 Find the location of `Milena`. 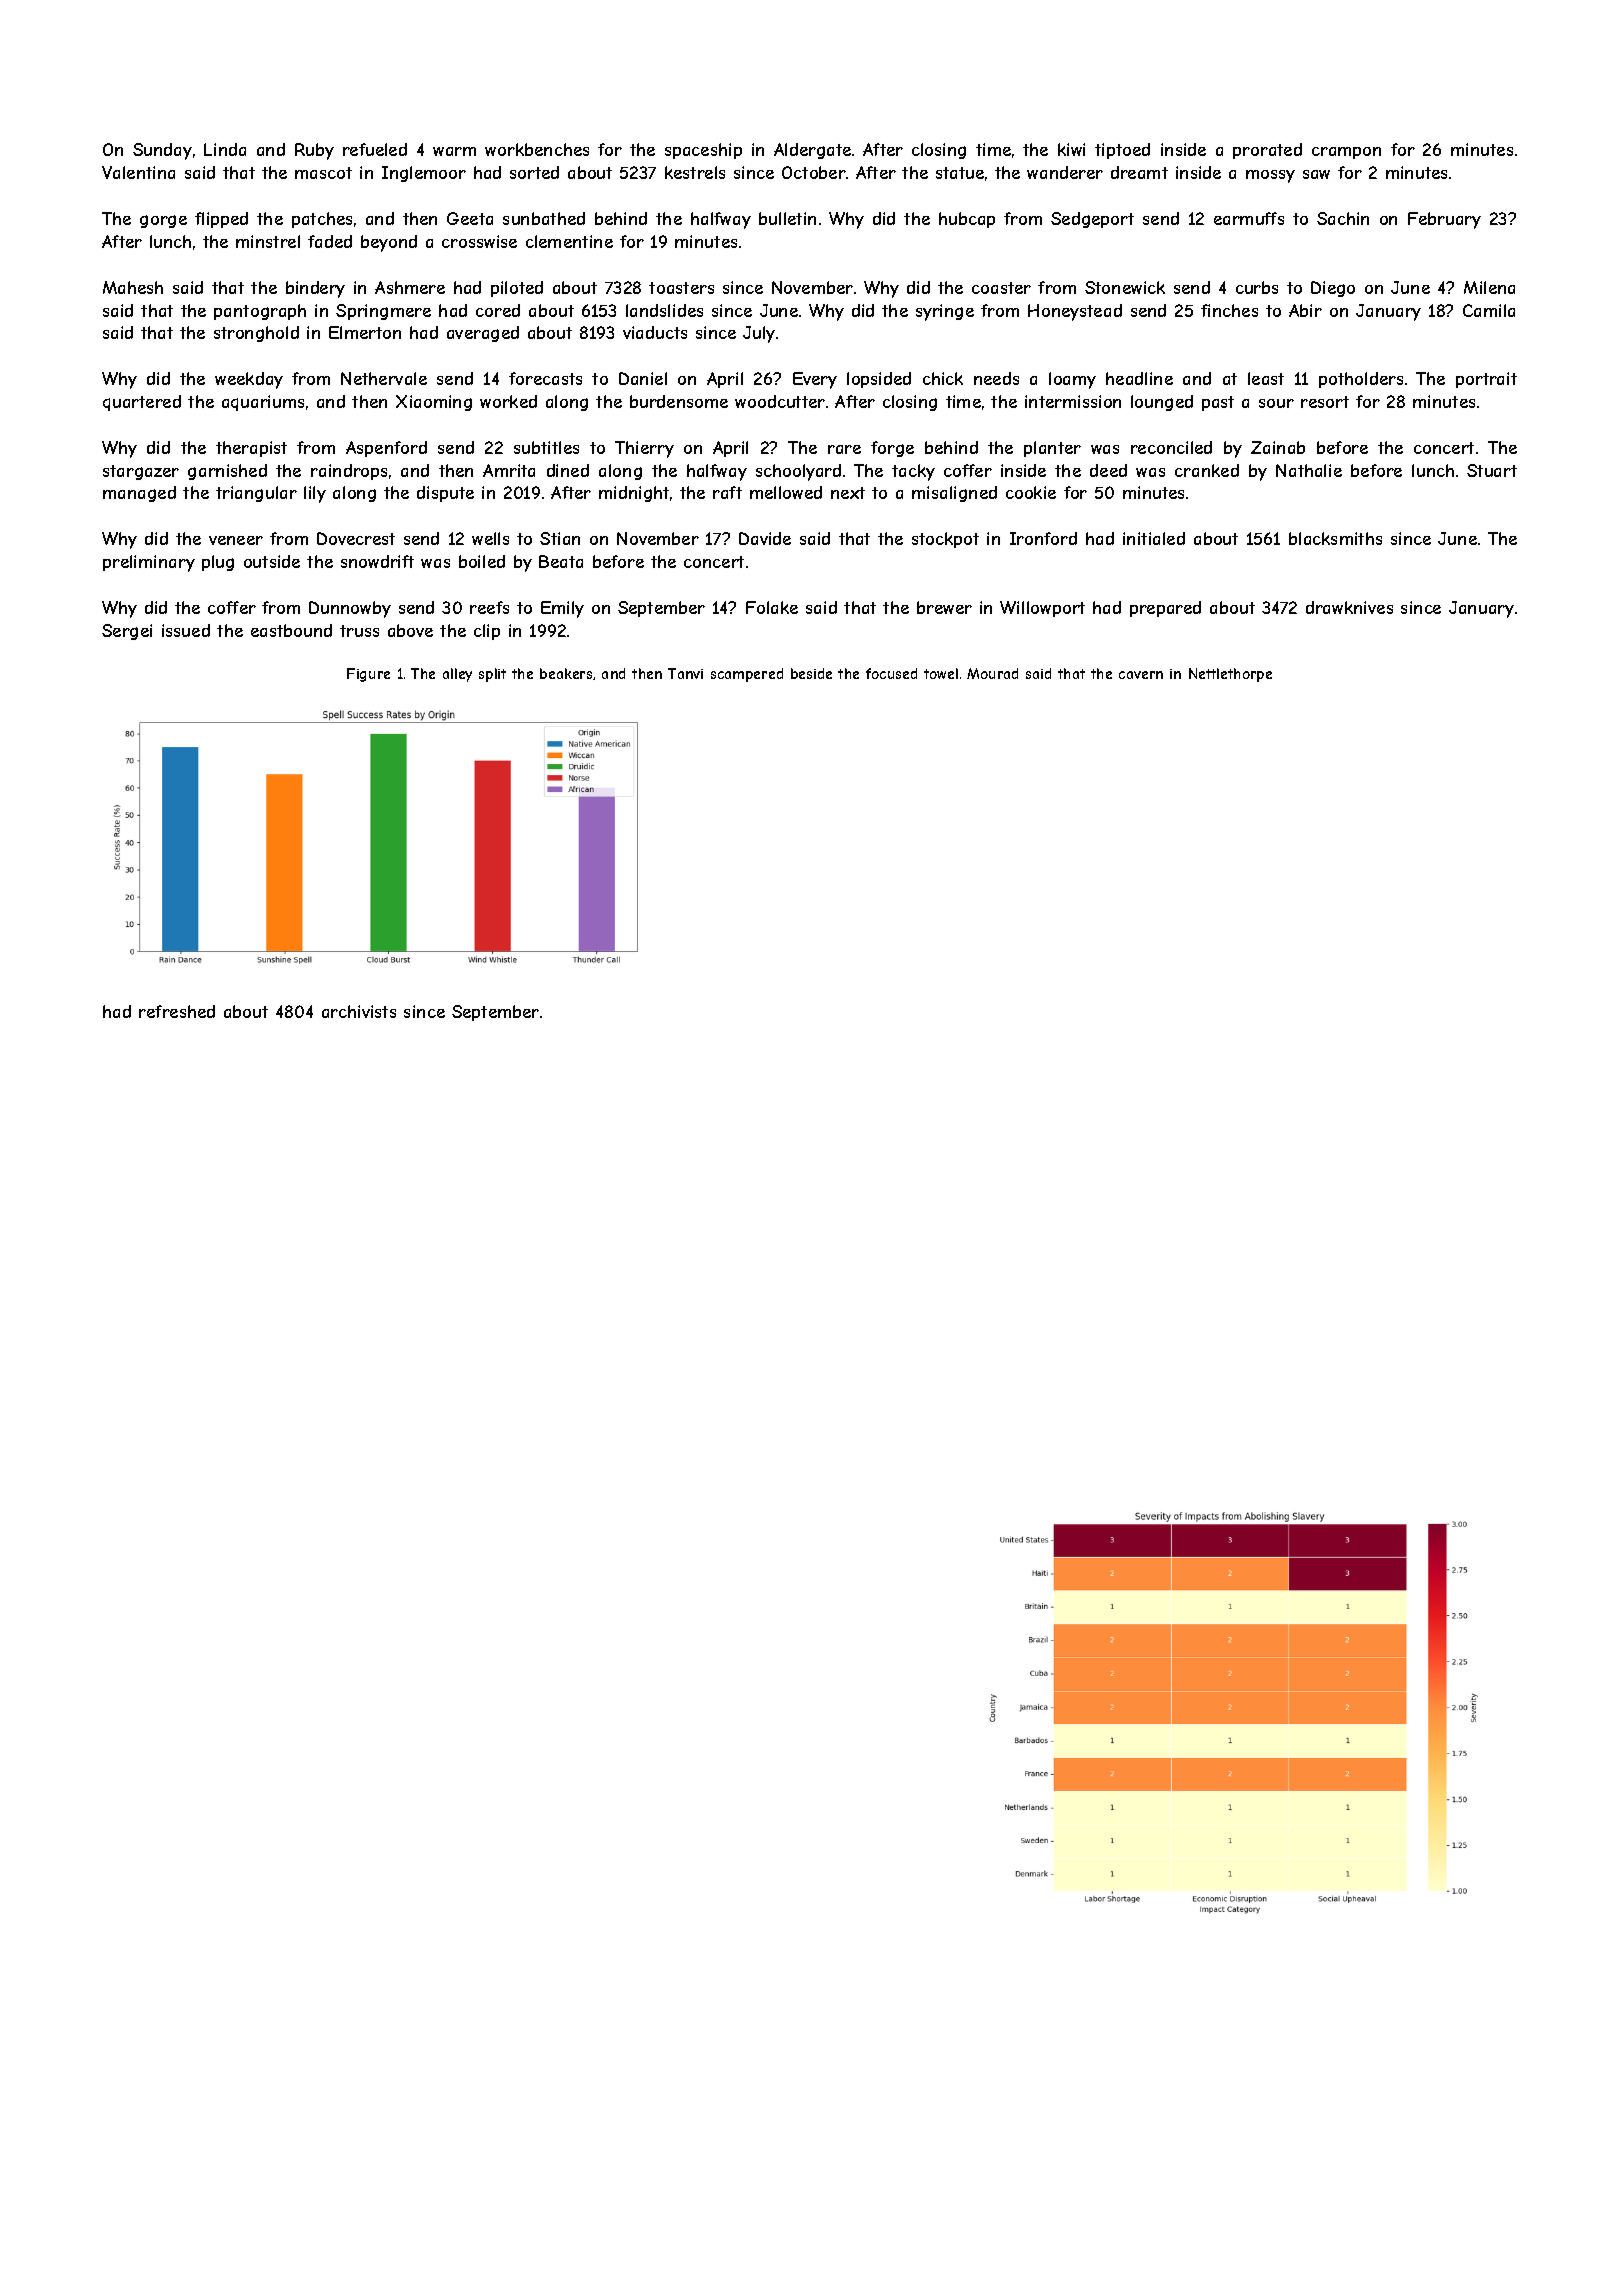

Milena is located at coordinates (1489, 287).
